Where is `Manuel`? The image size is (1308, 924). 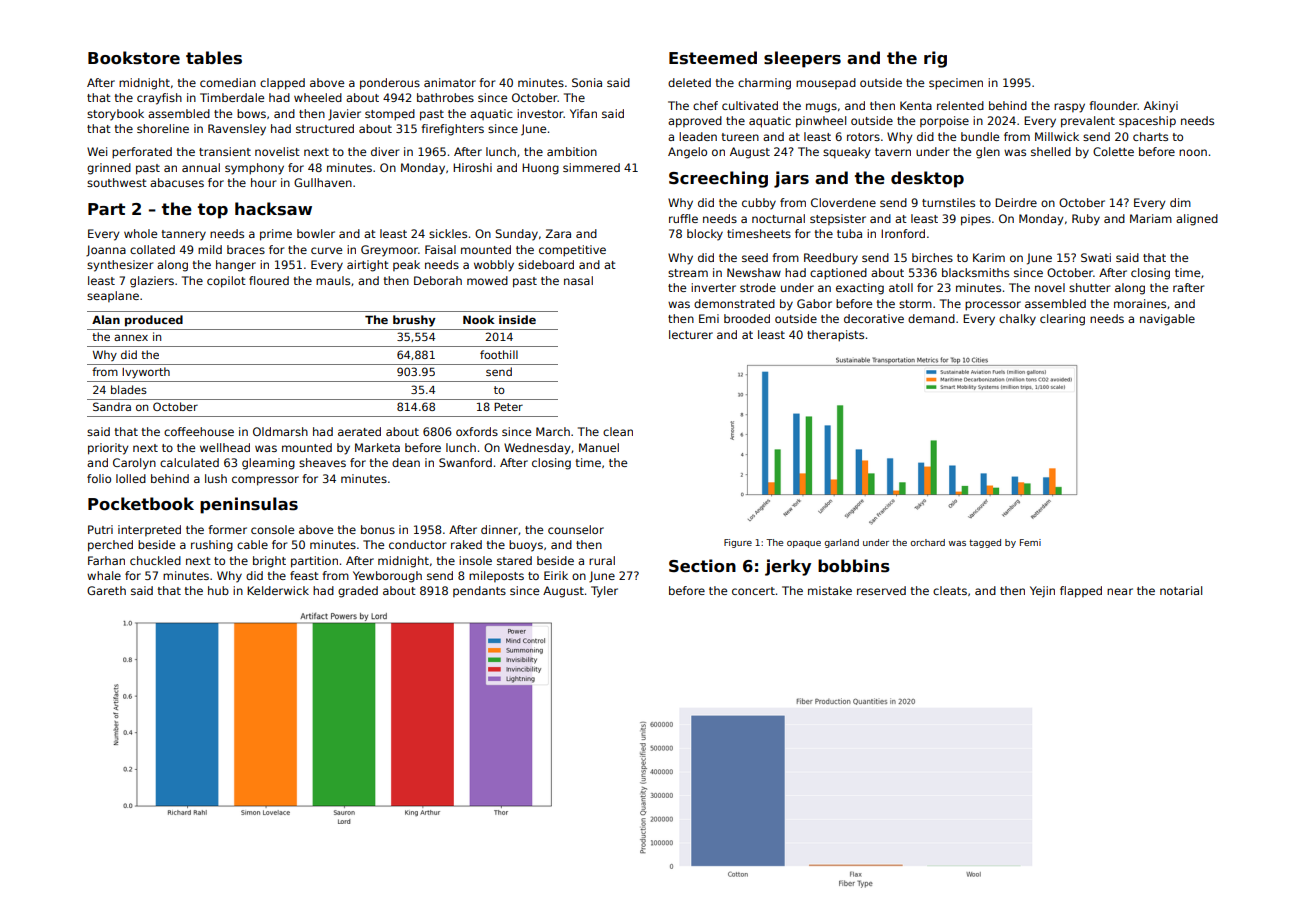 Manuel is located at coordinates (599, 447).
